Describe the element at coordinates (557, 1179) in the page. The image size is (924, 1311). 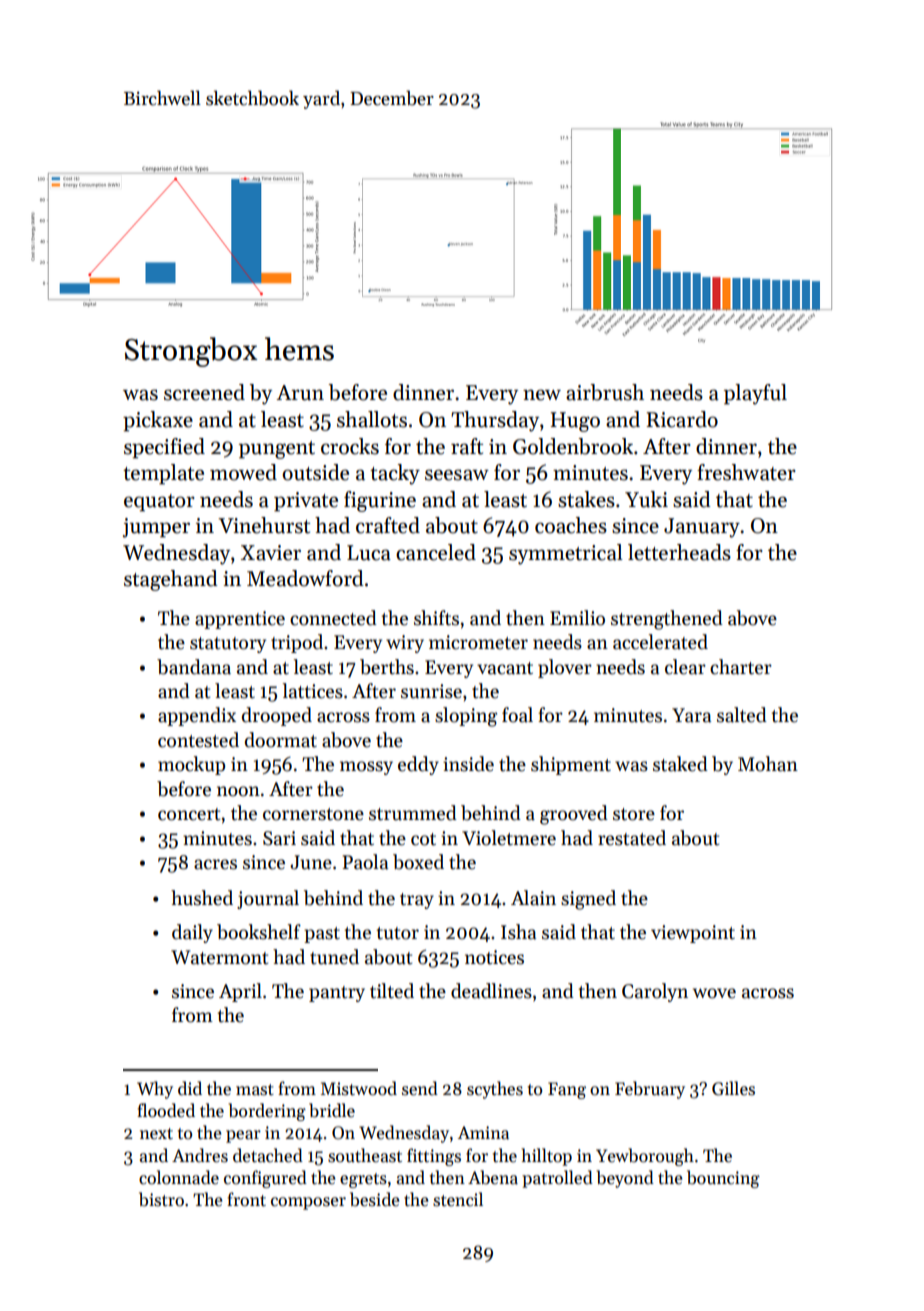
I see `patrolled` at that location.
